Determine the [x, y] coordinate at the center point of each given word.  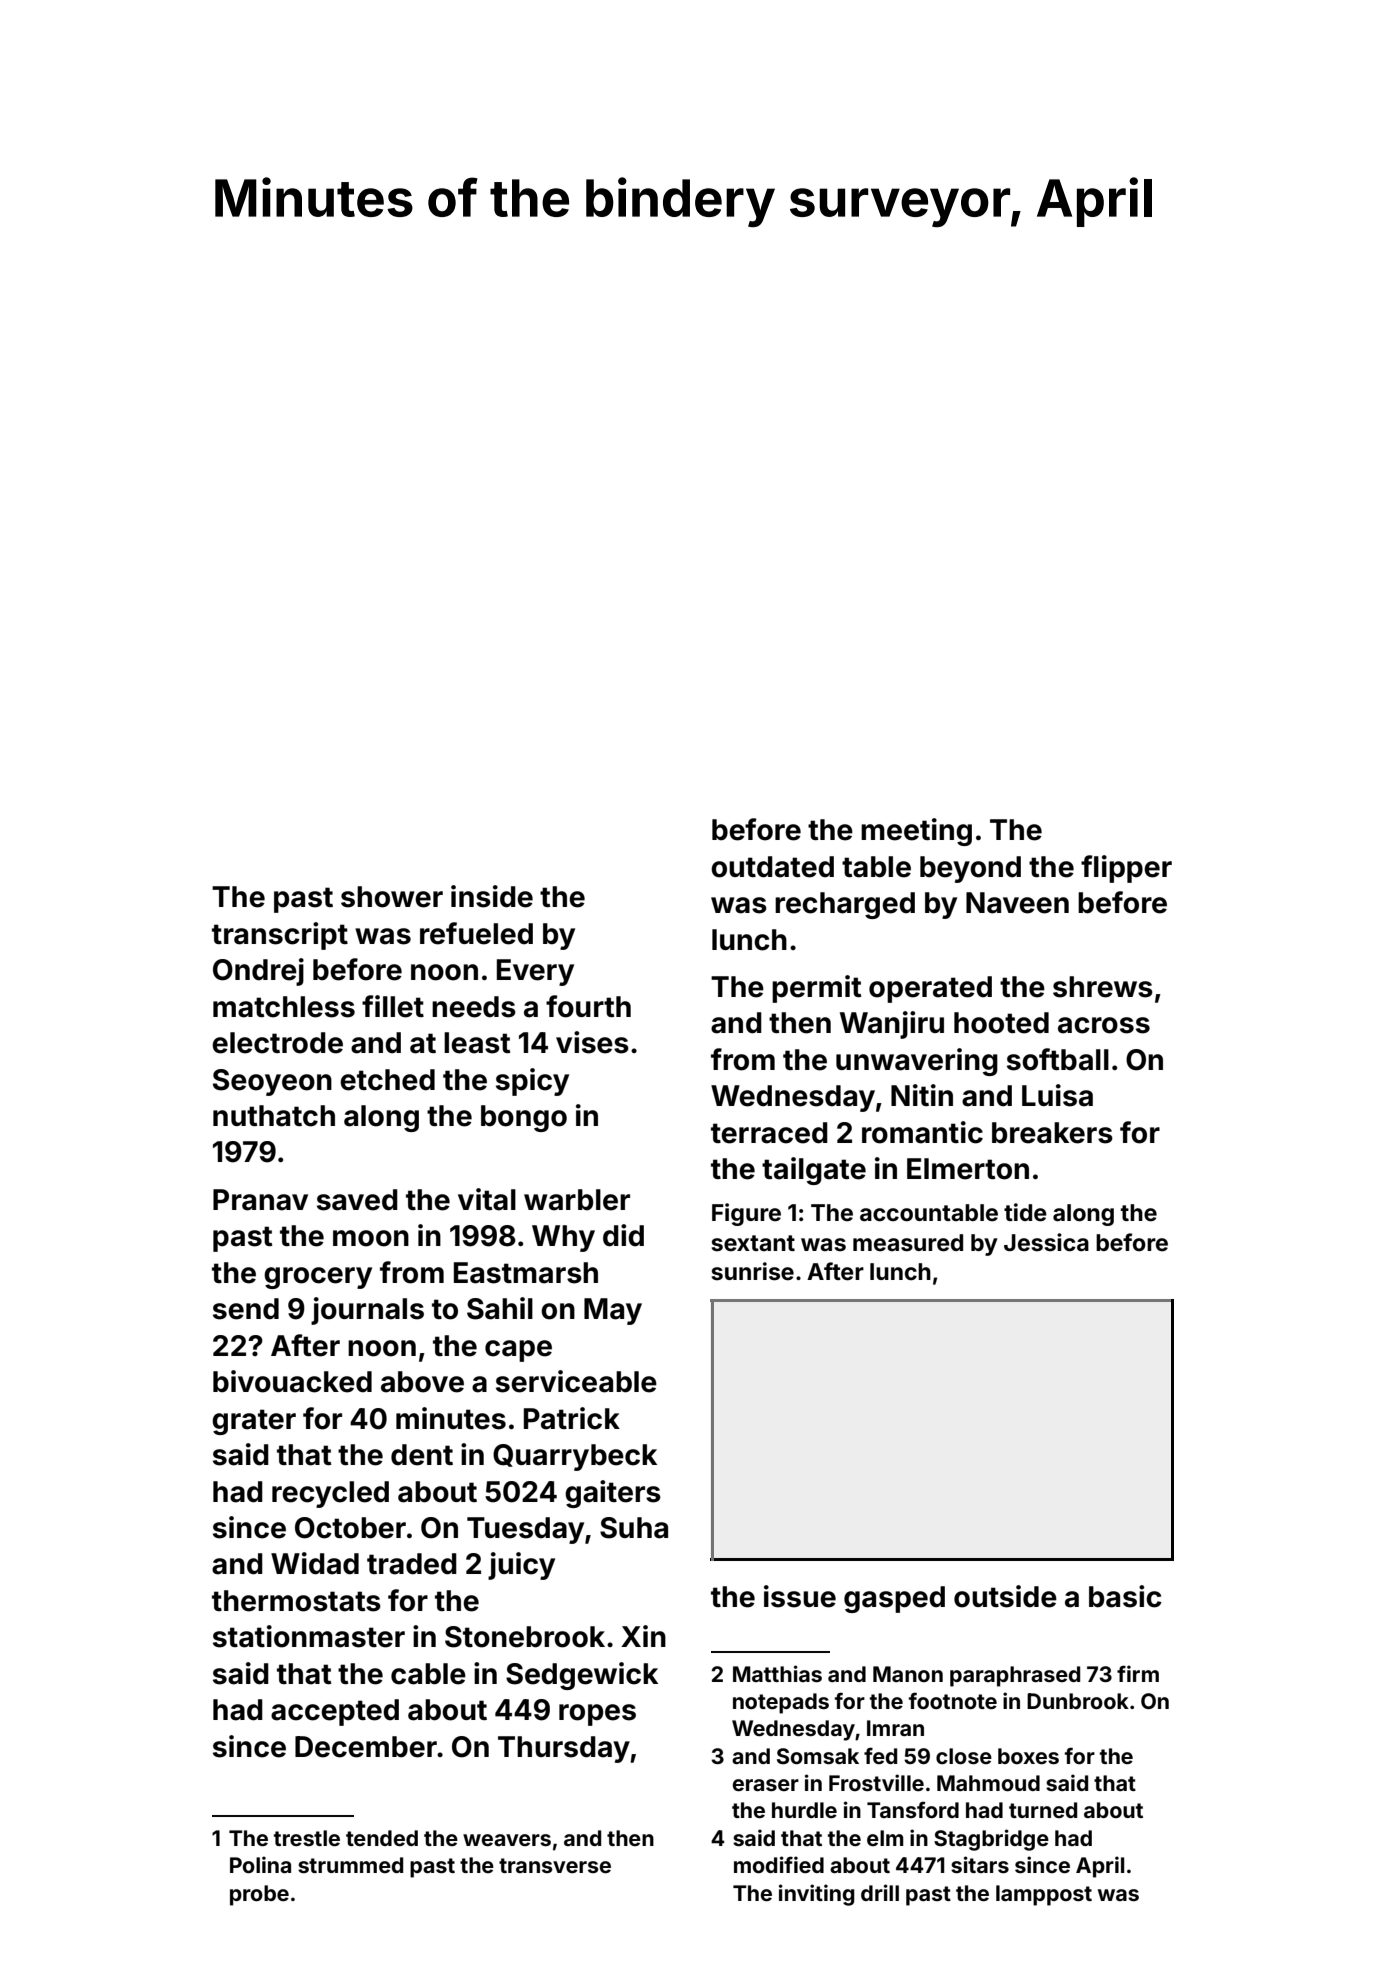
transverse [555, 1865]
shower [392, 897]
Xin [643, 1636]
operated [930, 989]
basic [1125, 1596]
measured [908, 1243]
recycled [330, 1494]
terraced [769, 1133]
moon [371, 1238]
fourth [588, 1006]
